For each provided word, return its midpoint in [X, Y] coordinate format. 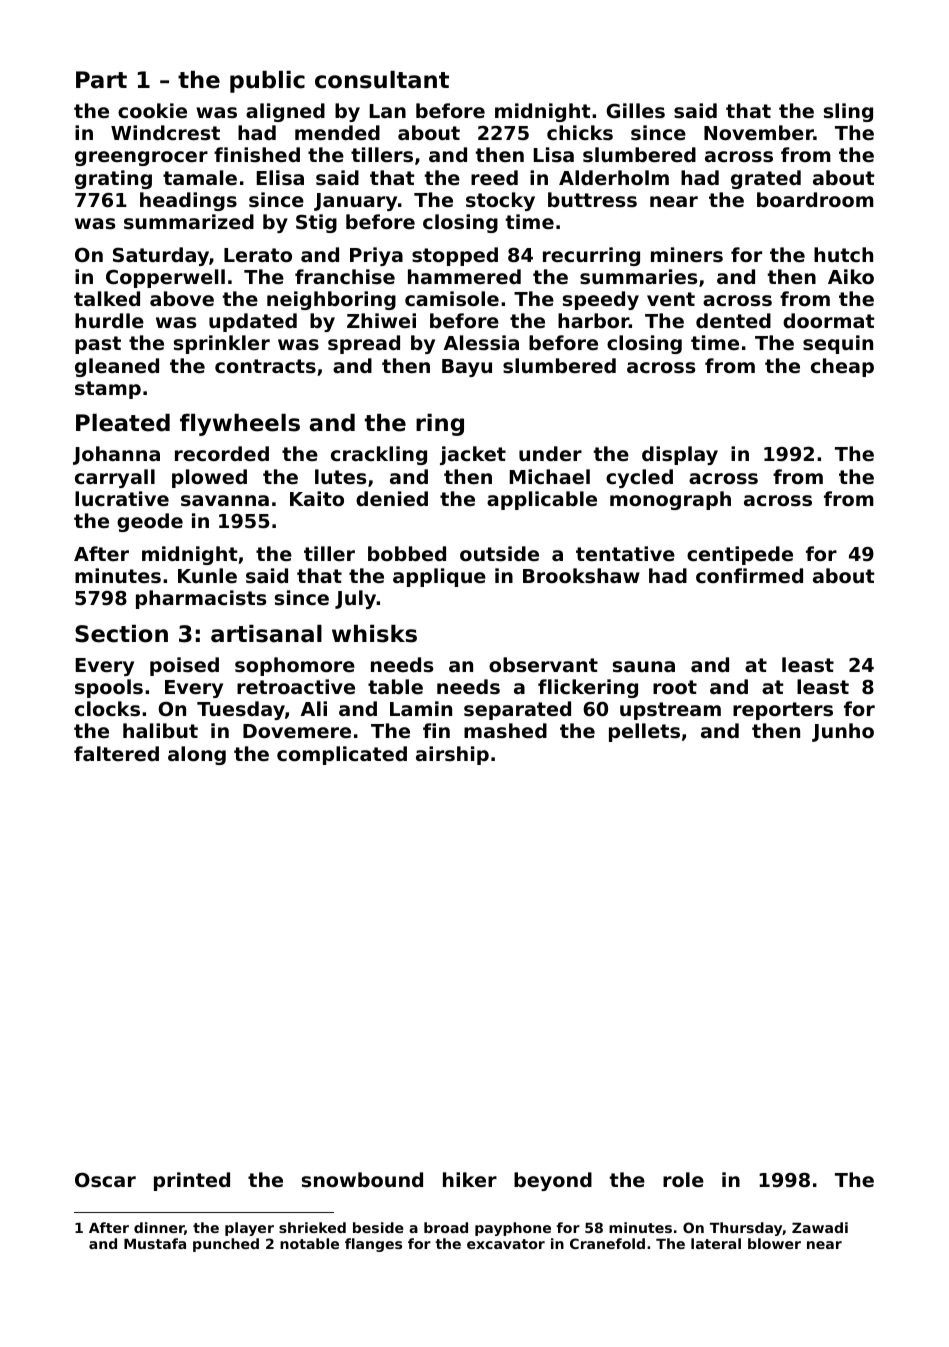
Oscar [105, 1179]
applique [439, 577]
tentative [625, 553]
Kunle [207, 575]
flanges [373, 1245]
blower [774, 1243]
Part [101, 80]
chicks [580, 132]
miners [687, 254]
